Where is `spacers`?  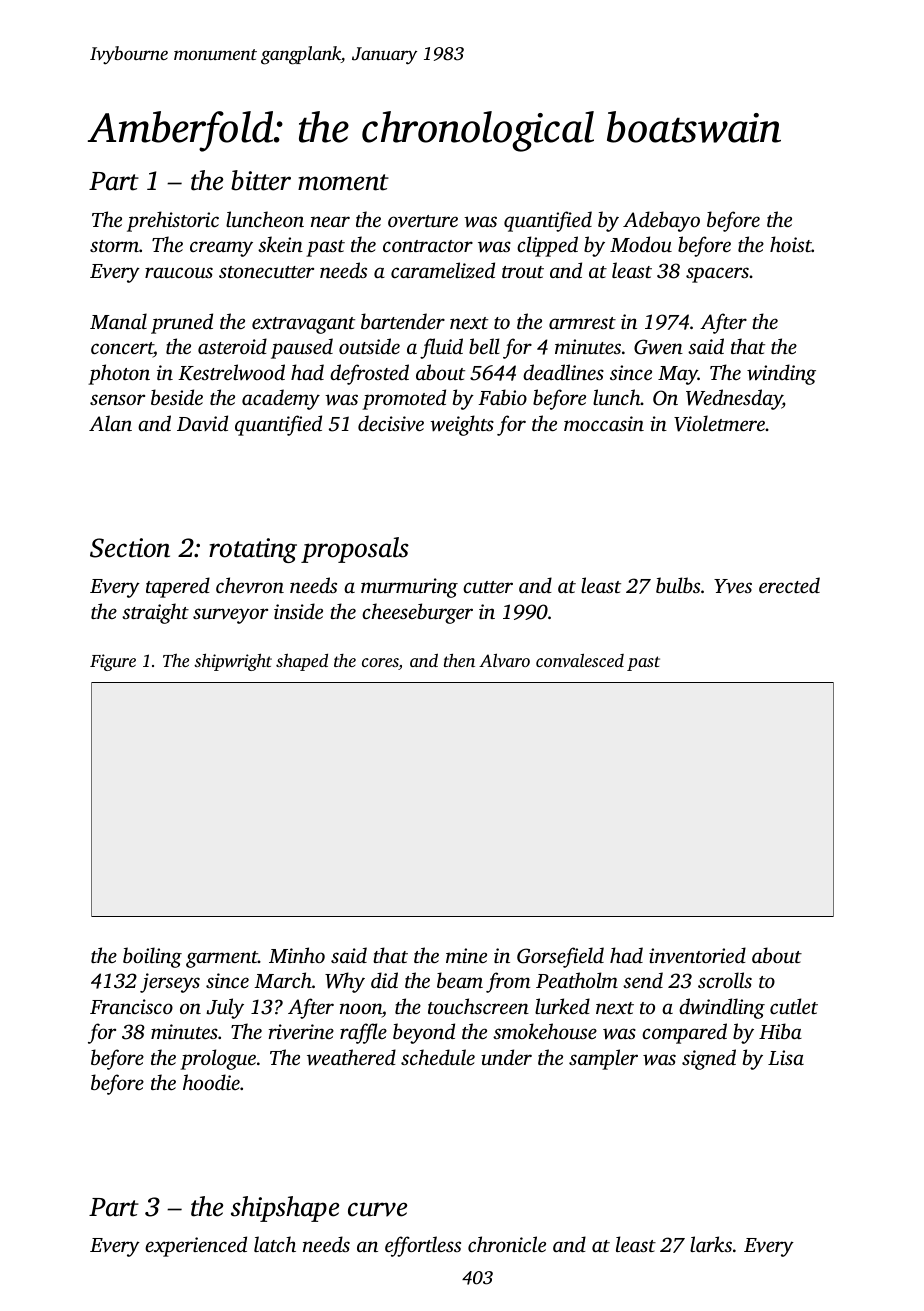
spacers is located at coordinates (717, 275).
